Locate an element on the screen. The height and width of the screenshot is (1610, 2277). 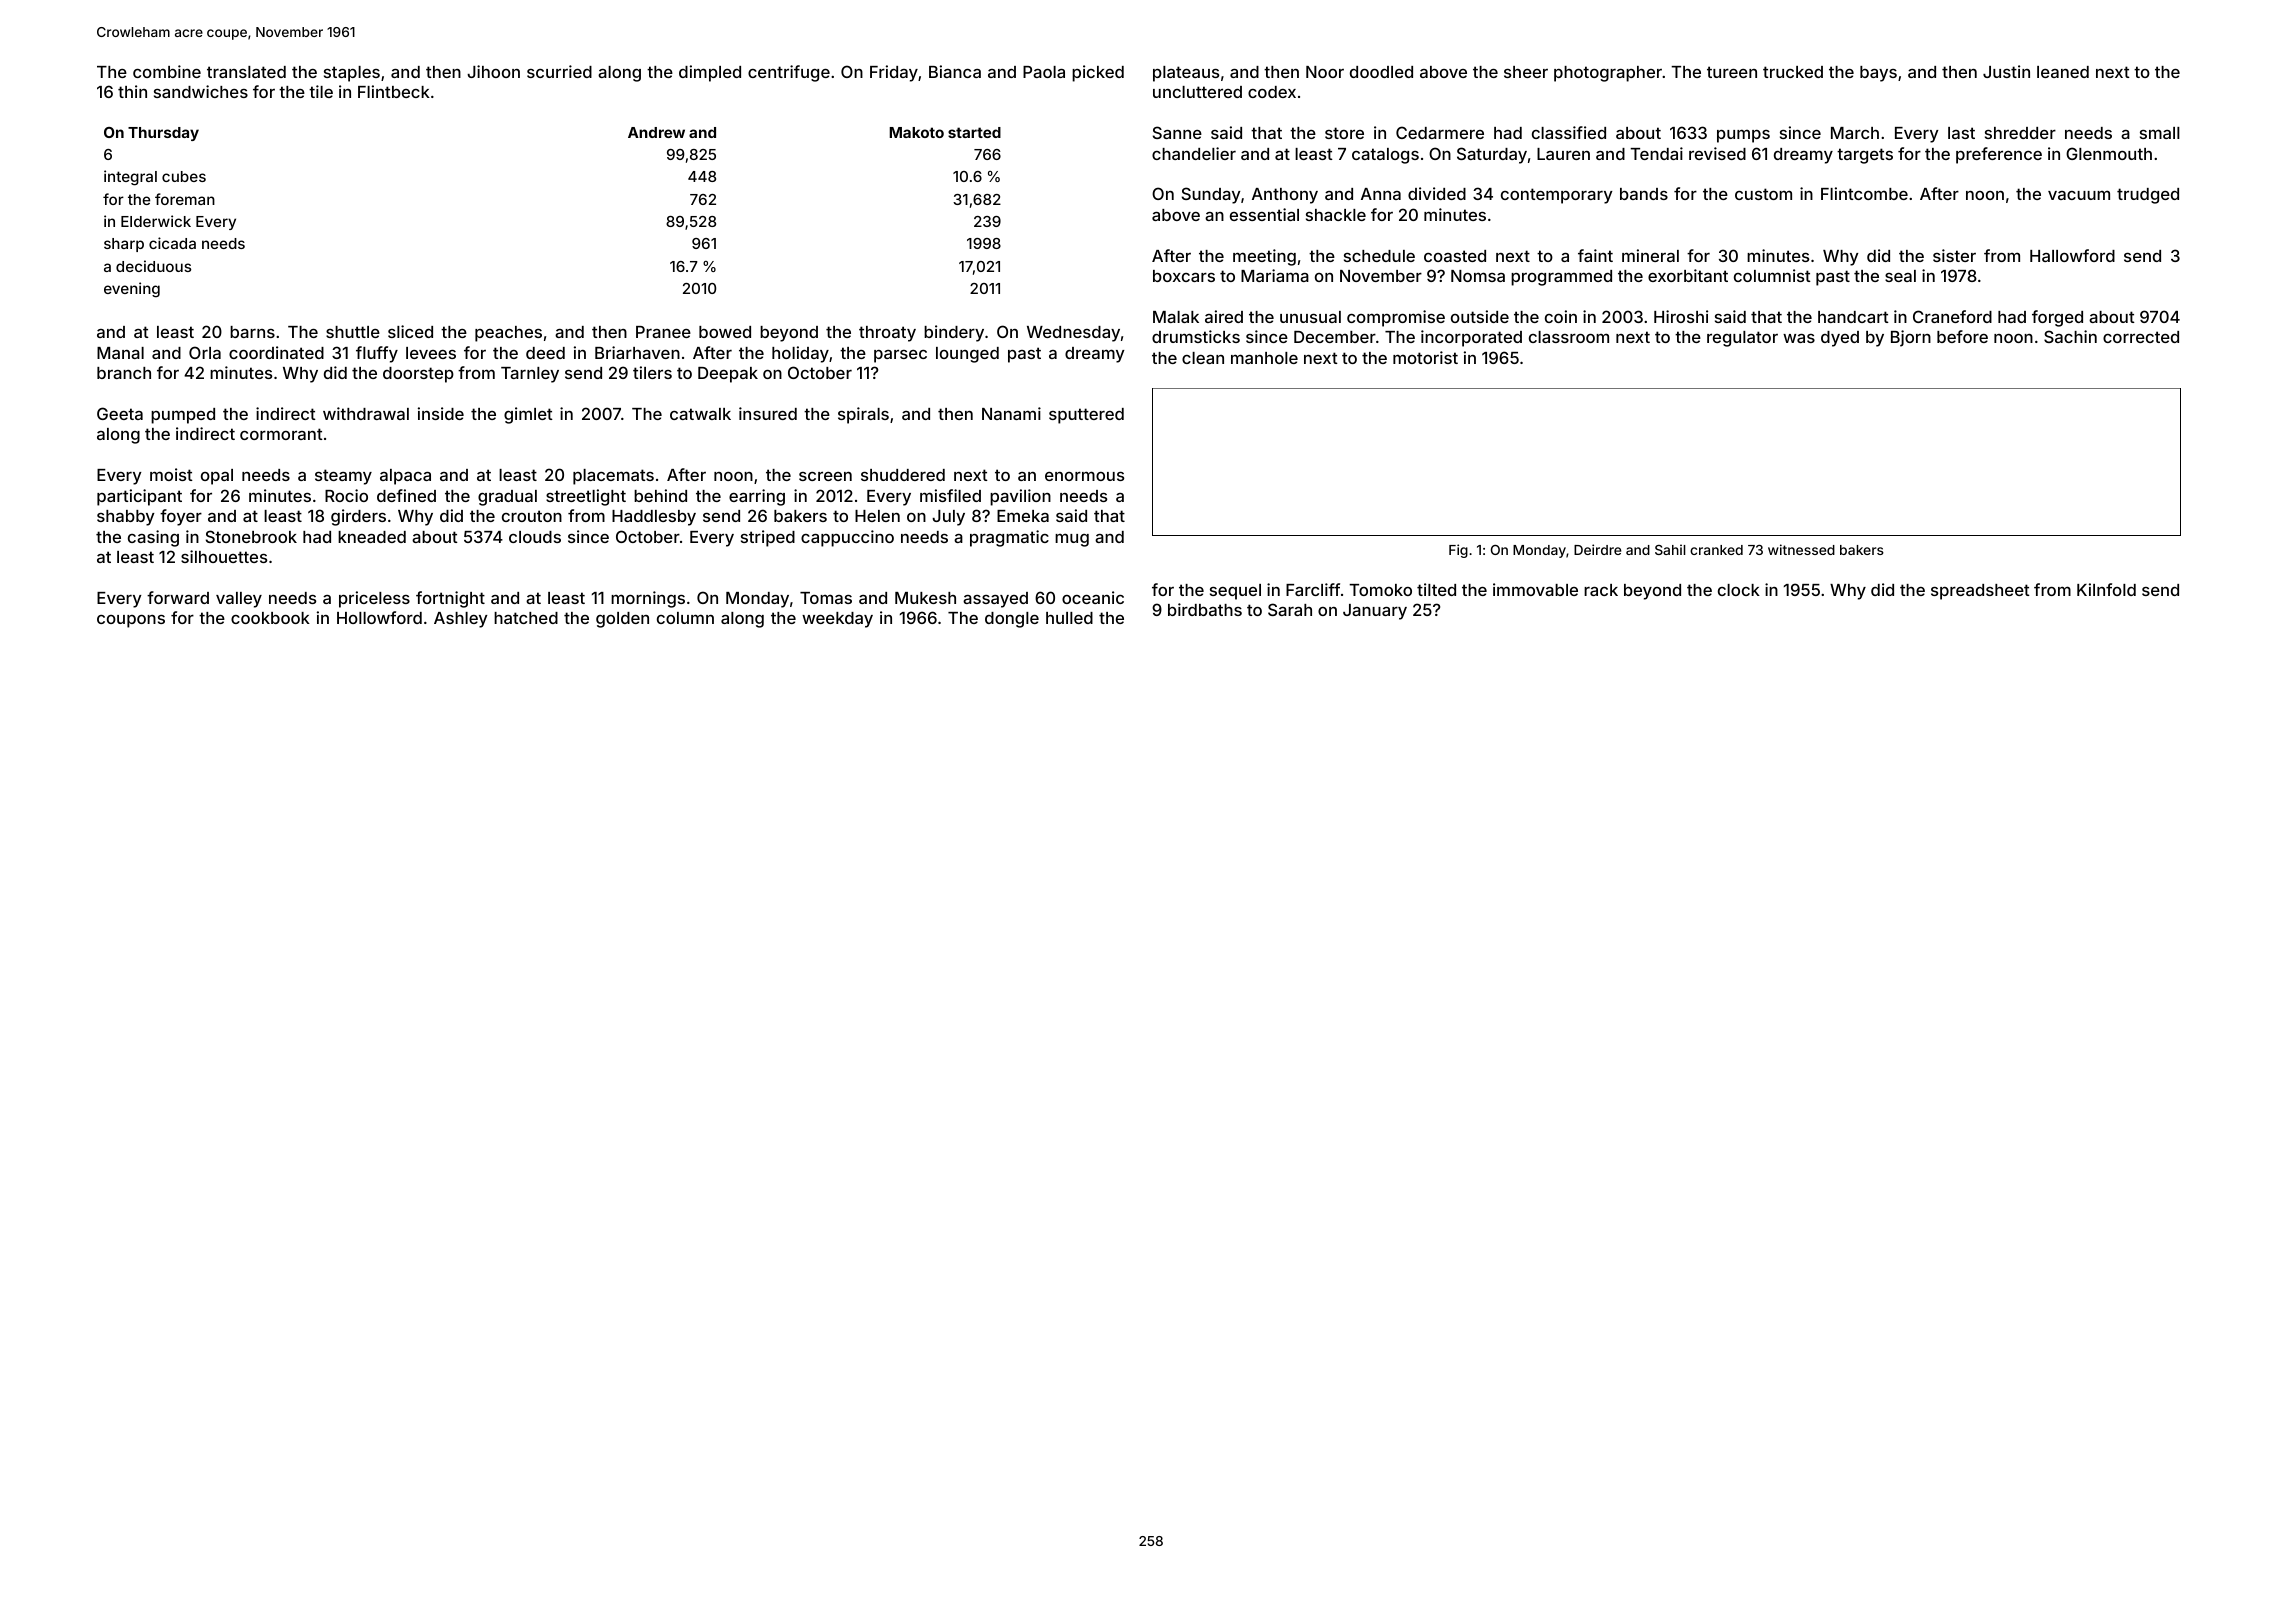
throaty is located at coordinates (887, 334).
